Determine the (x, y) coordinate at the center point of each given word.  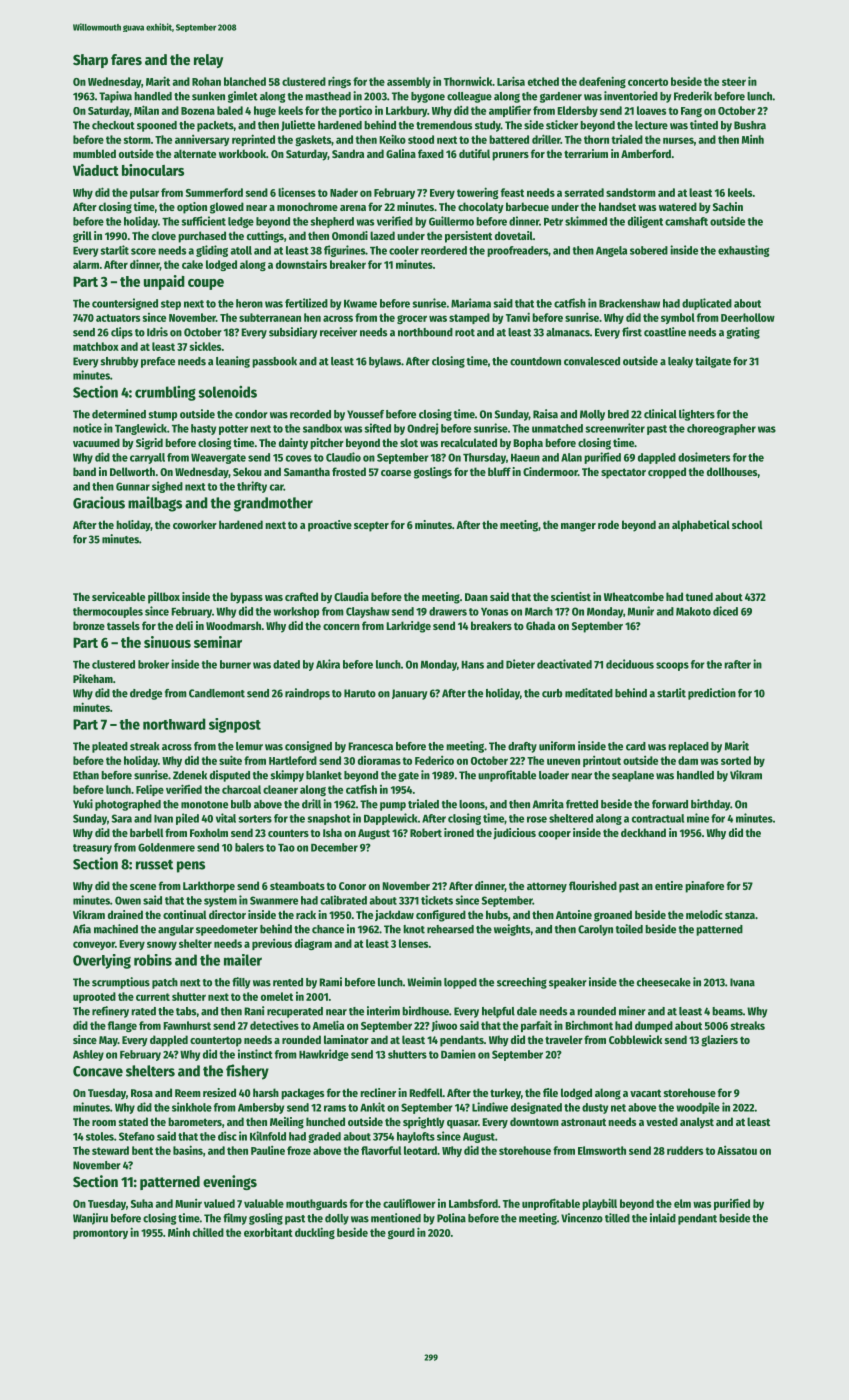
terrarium (586, 153)
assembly (409, 82)
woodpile (698, 1108)
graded (324, 1137)
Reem (188, 1093)
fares (126, 59)
